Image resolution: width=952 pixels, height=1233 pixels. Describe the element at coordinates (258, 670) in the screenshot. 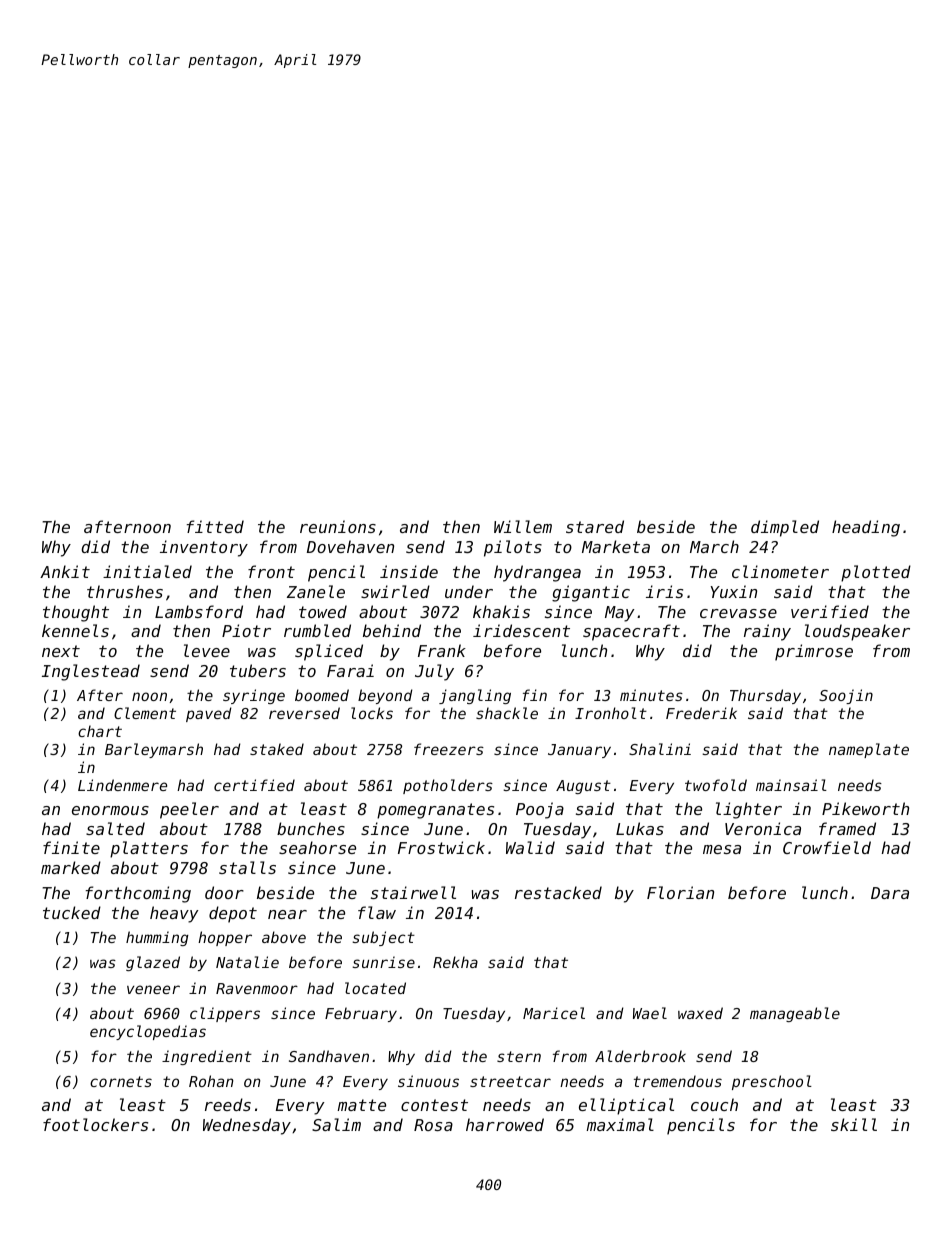

I see `tubers` at that location.
